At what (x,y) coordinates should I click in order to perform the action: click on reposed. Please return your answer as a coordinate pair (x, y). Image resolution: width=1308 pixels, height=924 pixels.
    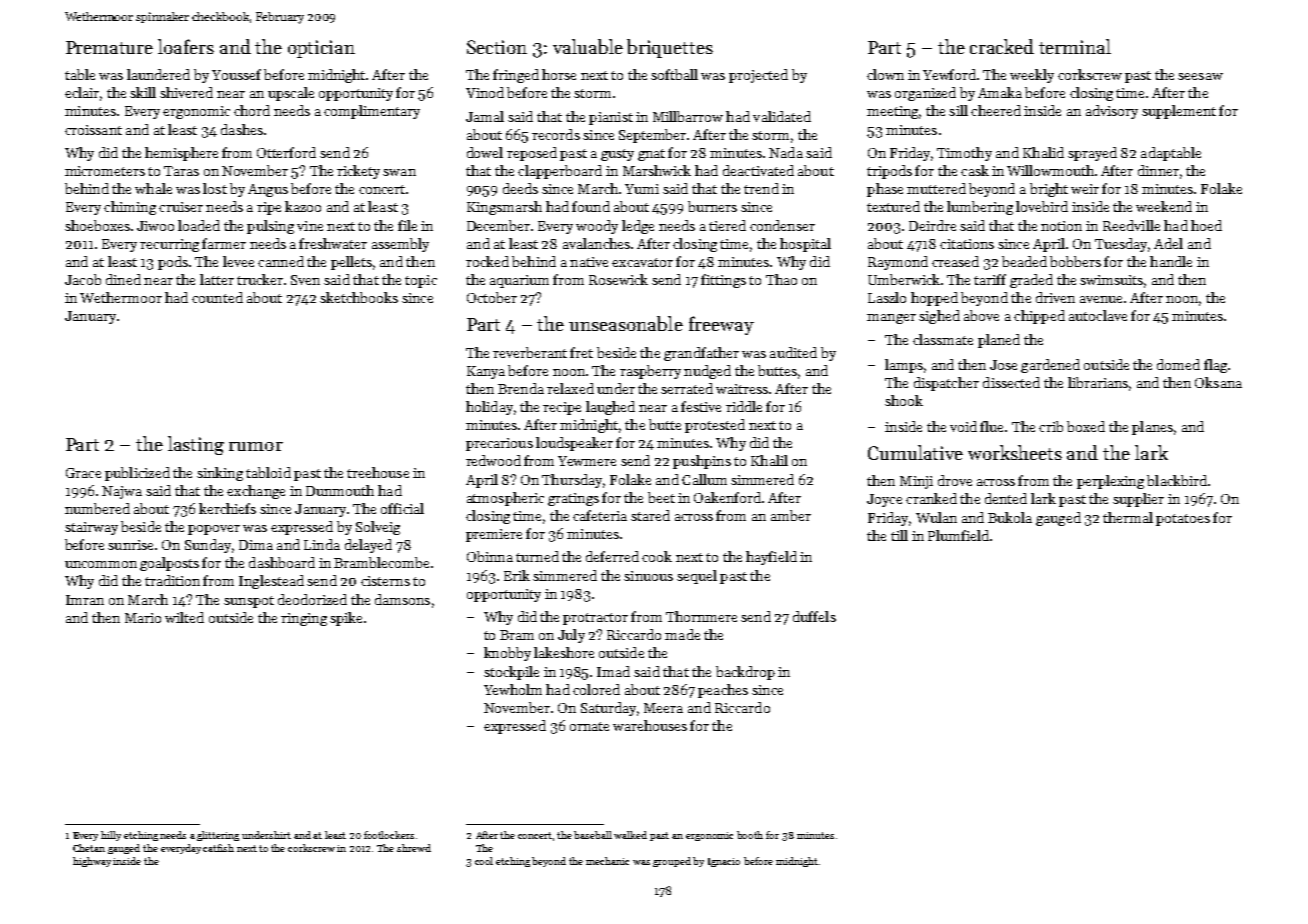
    Looking at the image, I should click on (532, 154).
